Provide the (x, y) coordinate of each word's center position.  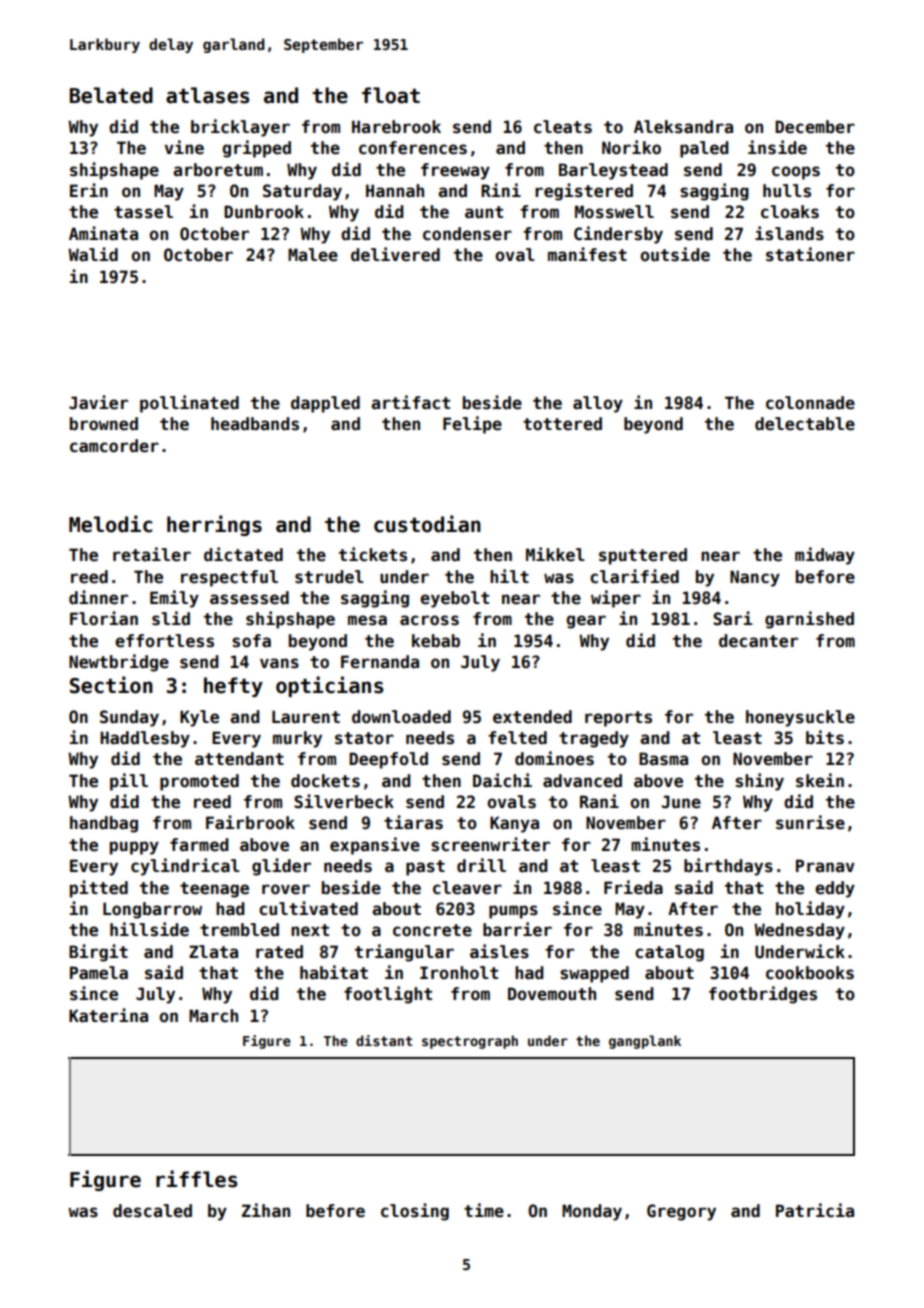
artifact (410, 402)
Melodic (110, 524)
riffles (196, 1179)
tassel (143, 212)
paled (704, 149)
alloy (598, 404)
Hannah (395, 191)
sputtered (643, 556)
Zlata (213, 951)
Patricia (815, 1210)
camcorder (114, 446)
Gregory (681, 1212)
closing (415, 1212)
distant (384, 1040)
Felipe (472, 425)
